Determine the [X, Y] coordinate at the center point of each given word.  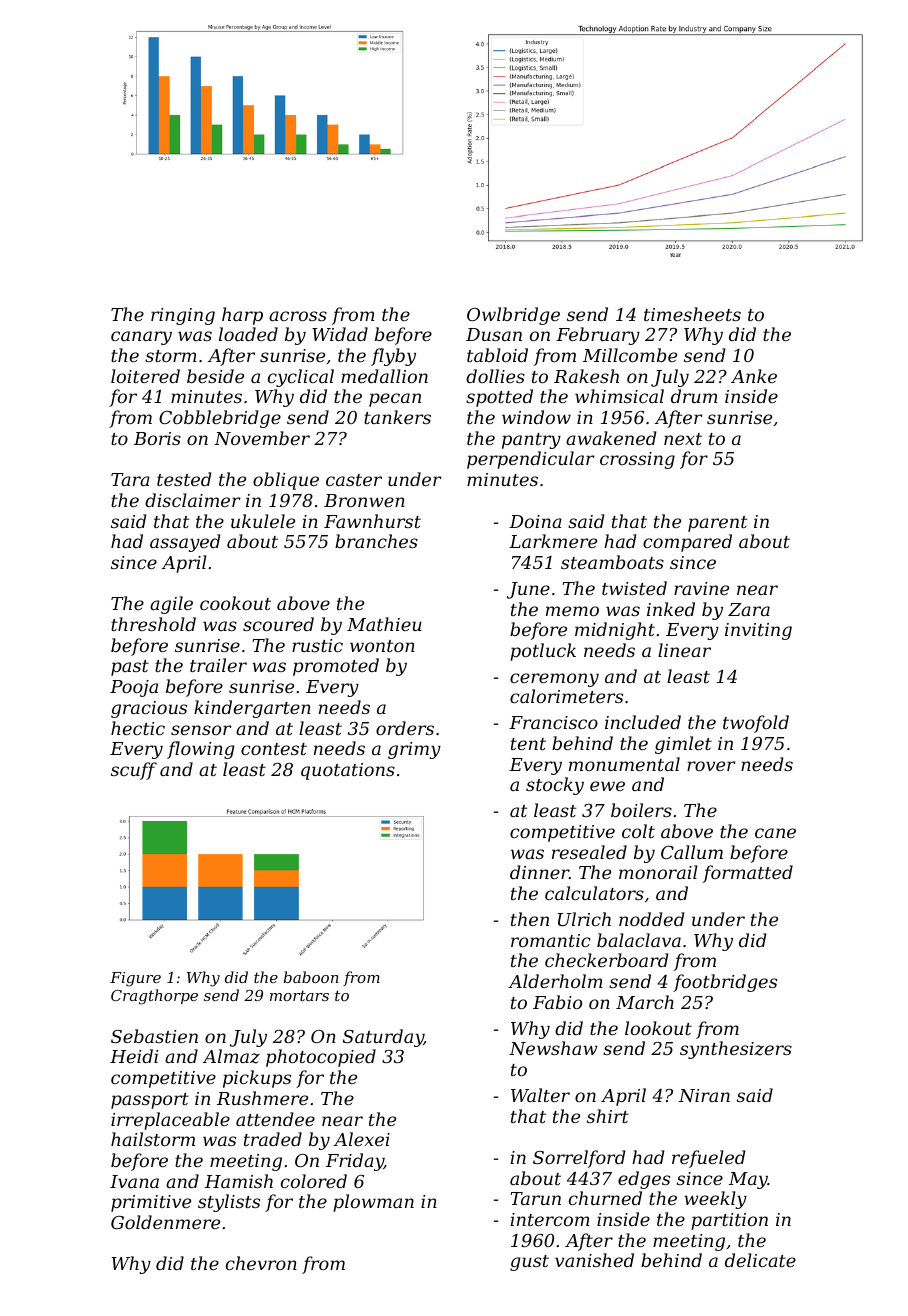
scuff [134, 771]
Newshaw [553, 1048]
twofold [756, 724]
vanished [594, 1260]
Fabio [557, 1002]
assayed [185, 543]
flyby [393, 357]
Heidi [134, 1056]
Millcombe [630, 355]
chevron [261, 1263]
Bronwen [364, 500]
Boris [157, 438]
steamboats [612, 562]
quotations [348, 771]
